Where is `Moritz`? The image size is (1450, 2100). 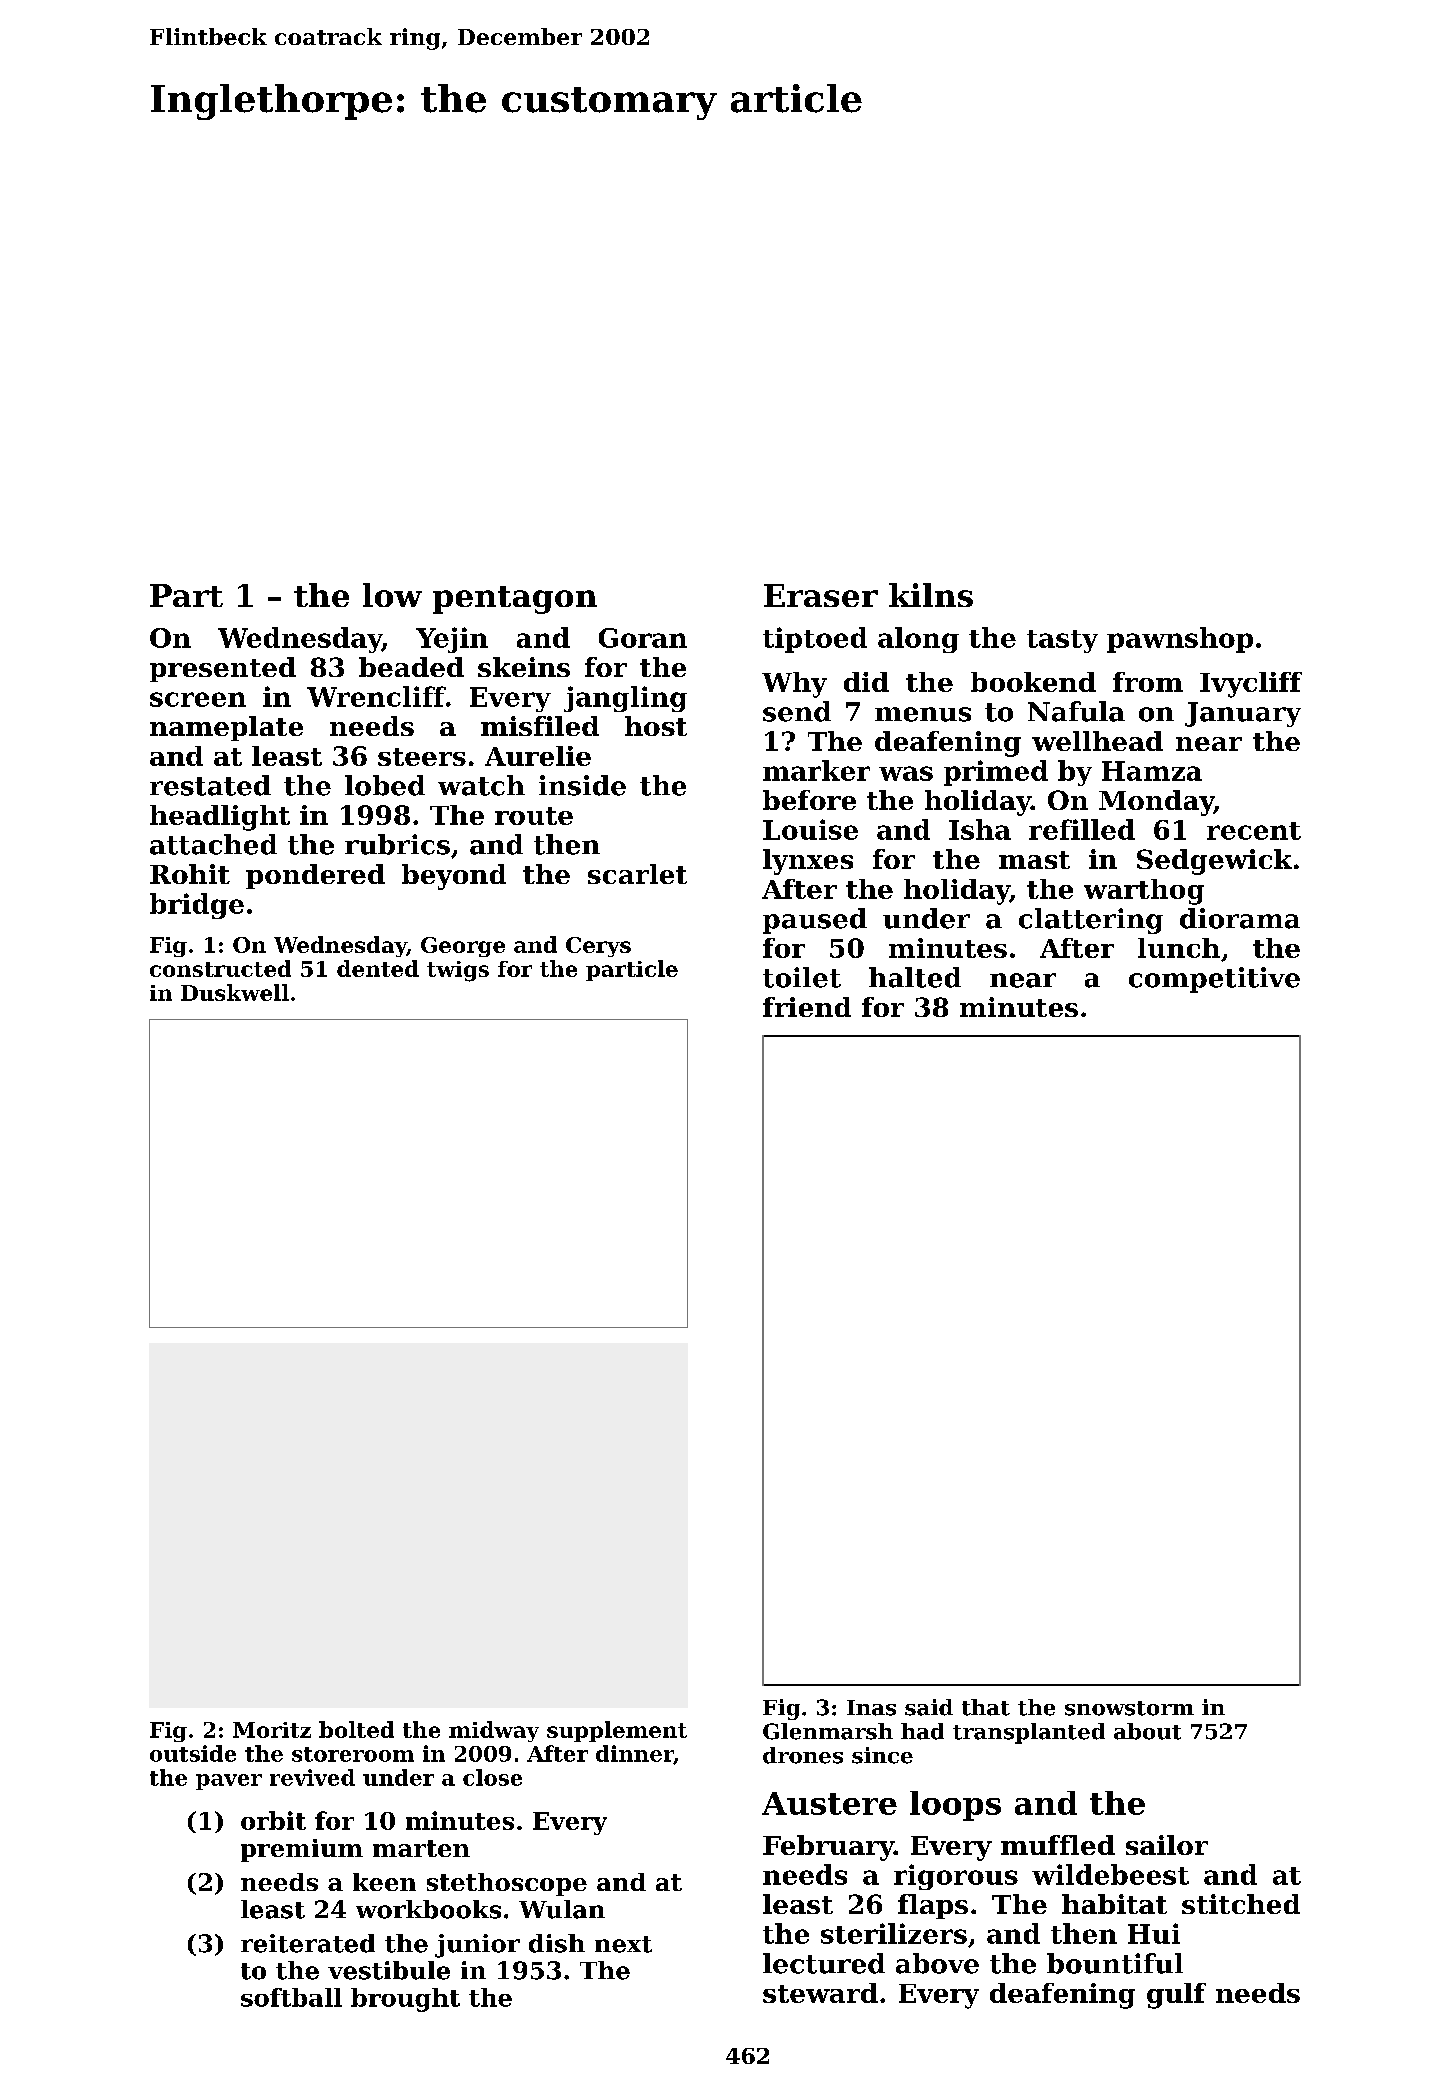 Moritz is located at coordinates (272, 1730).
